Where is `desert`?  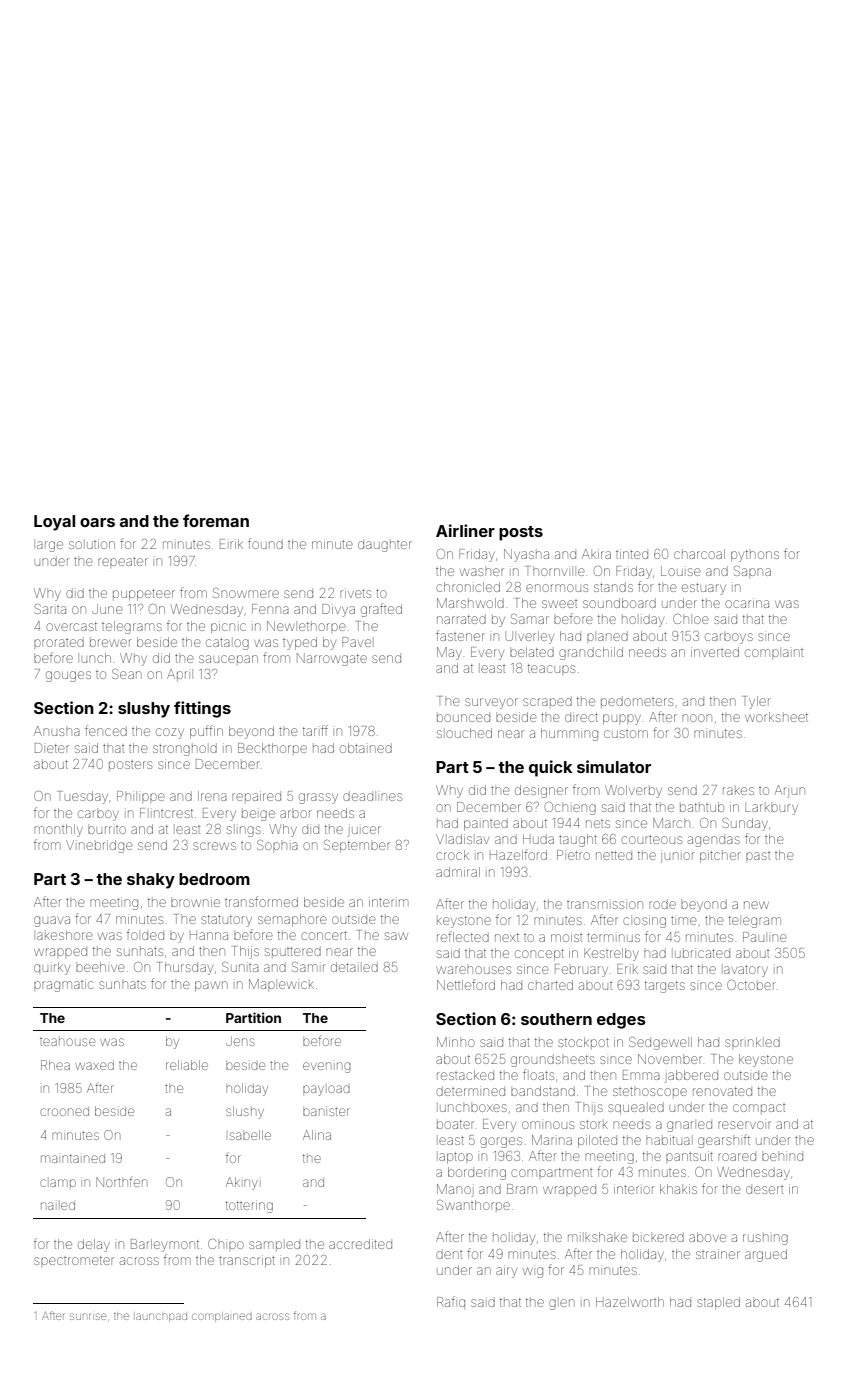 desert is located at coordinates (764, 1190).
